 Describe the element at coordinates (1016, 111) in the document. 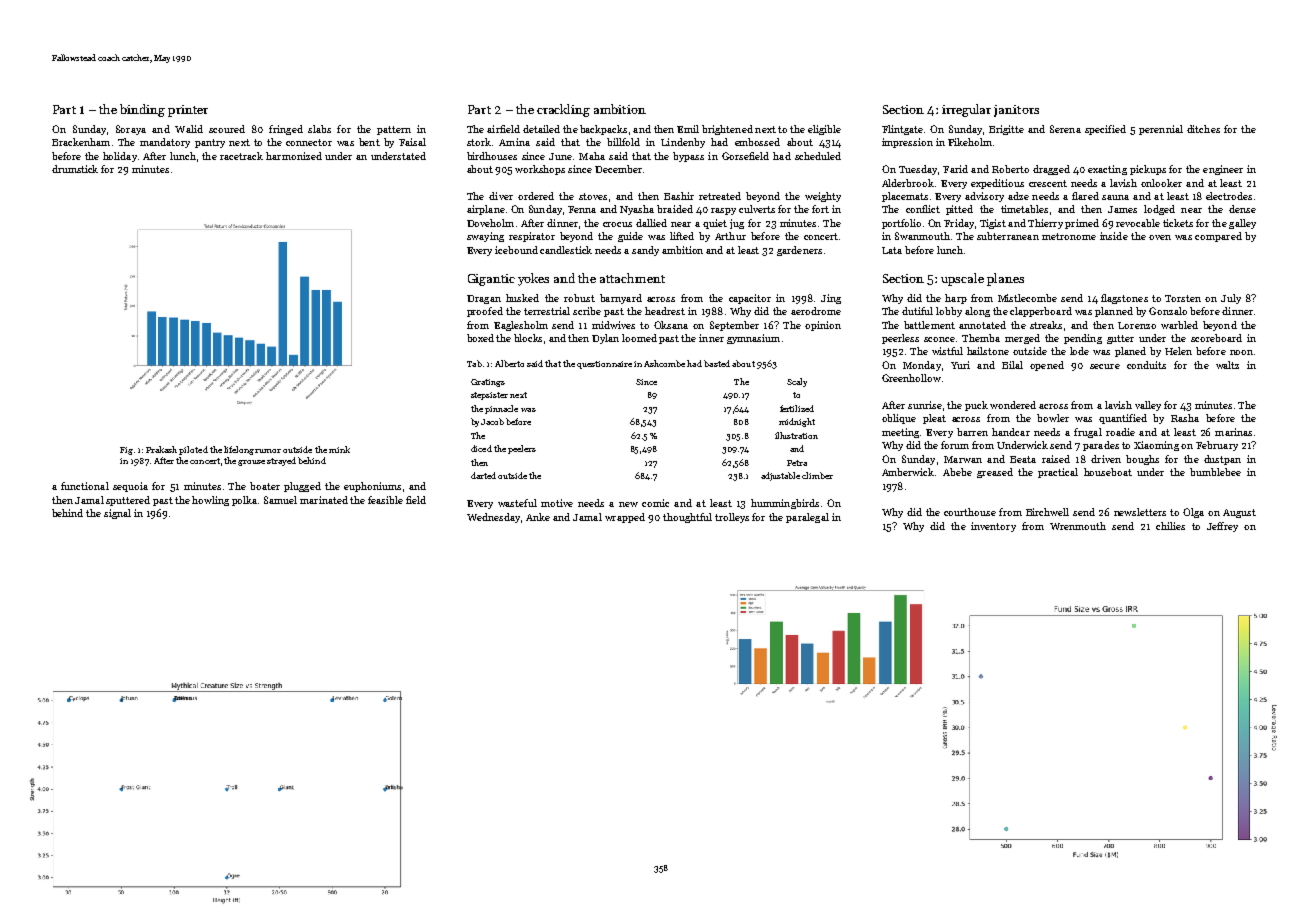

I see `janitors` at that location.
